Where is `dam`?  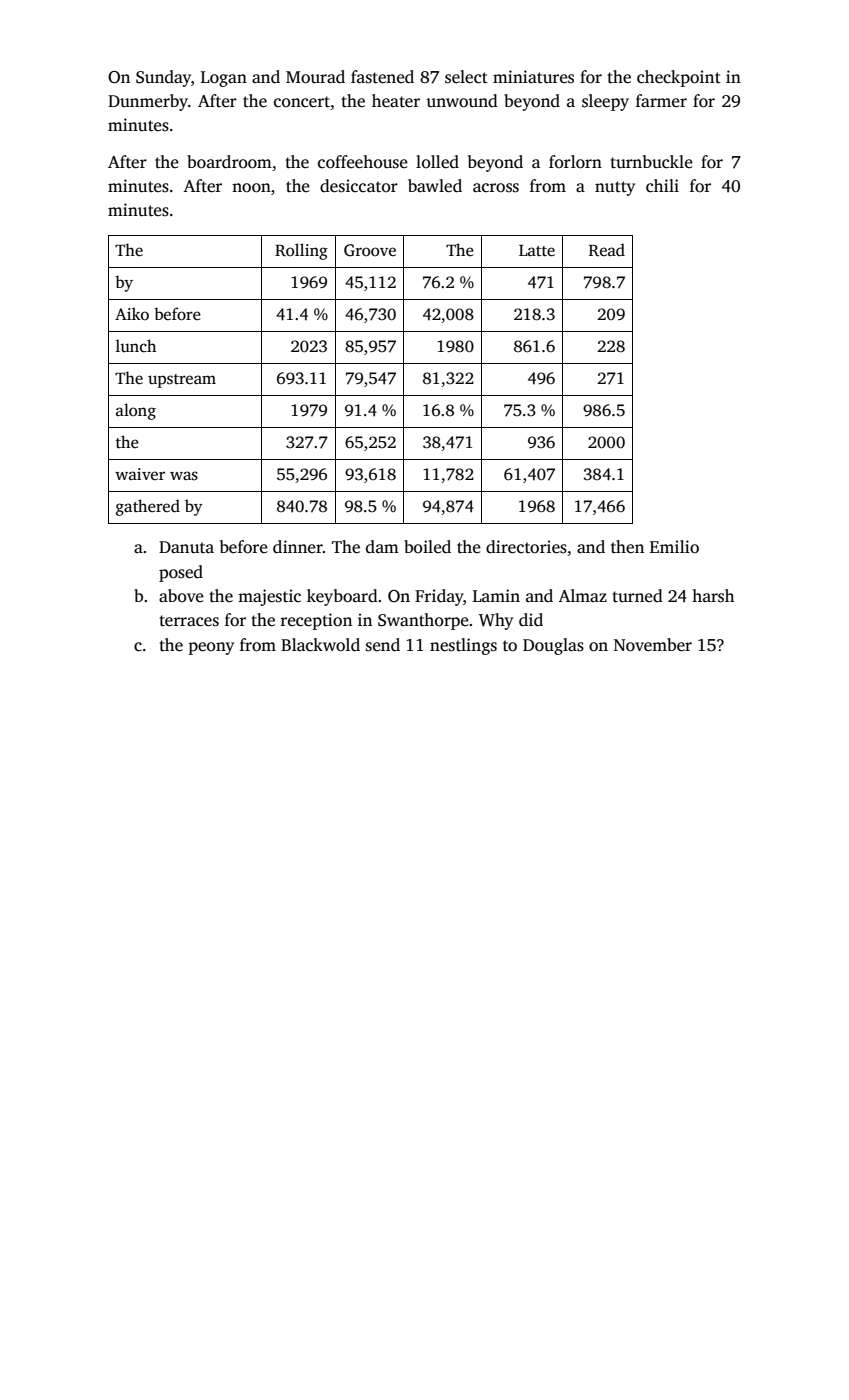 dam is located at coordinates (382, 546).
